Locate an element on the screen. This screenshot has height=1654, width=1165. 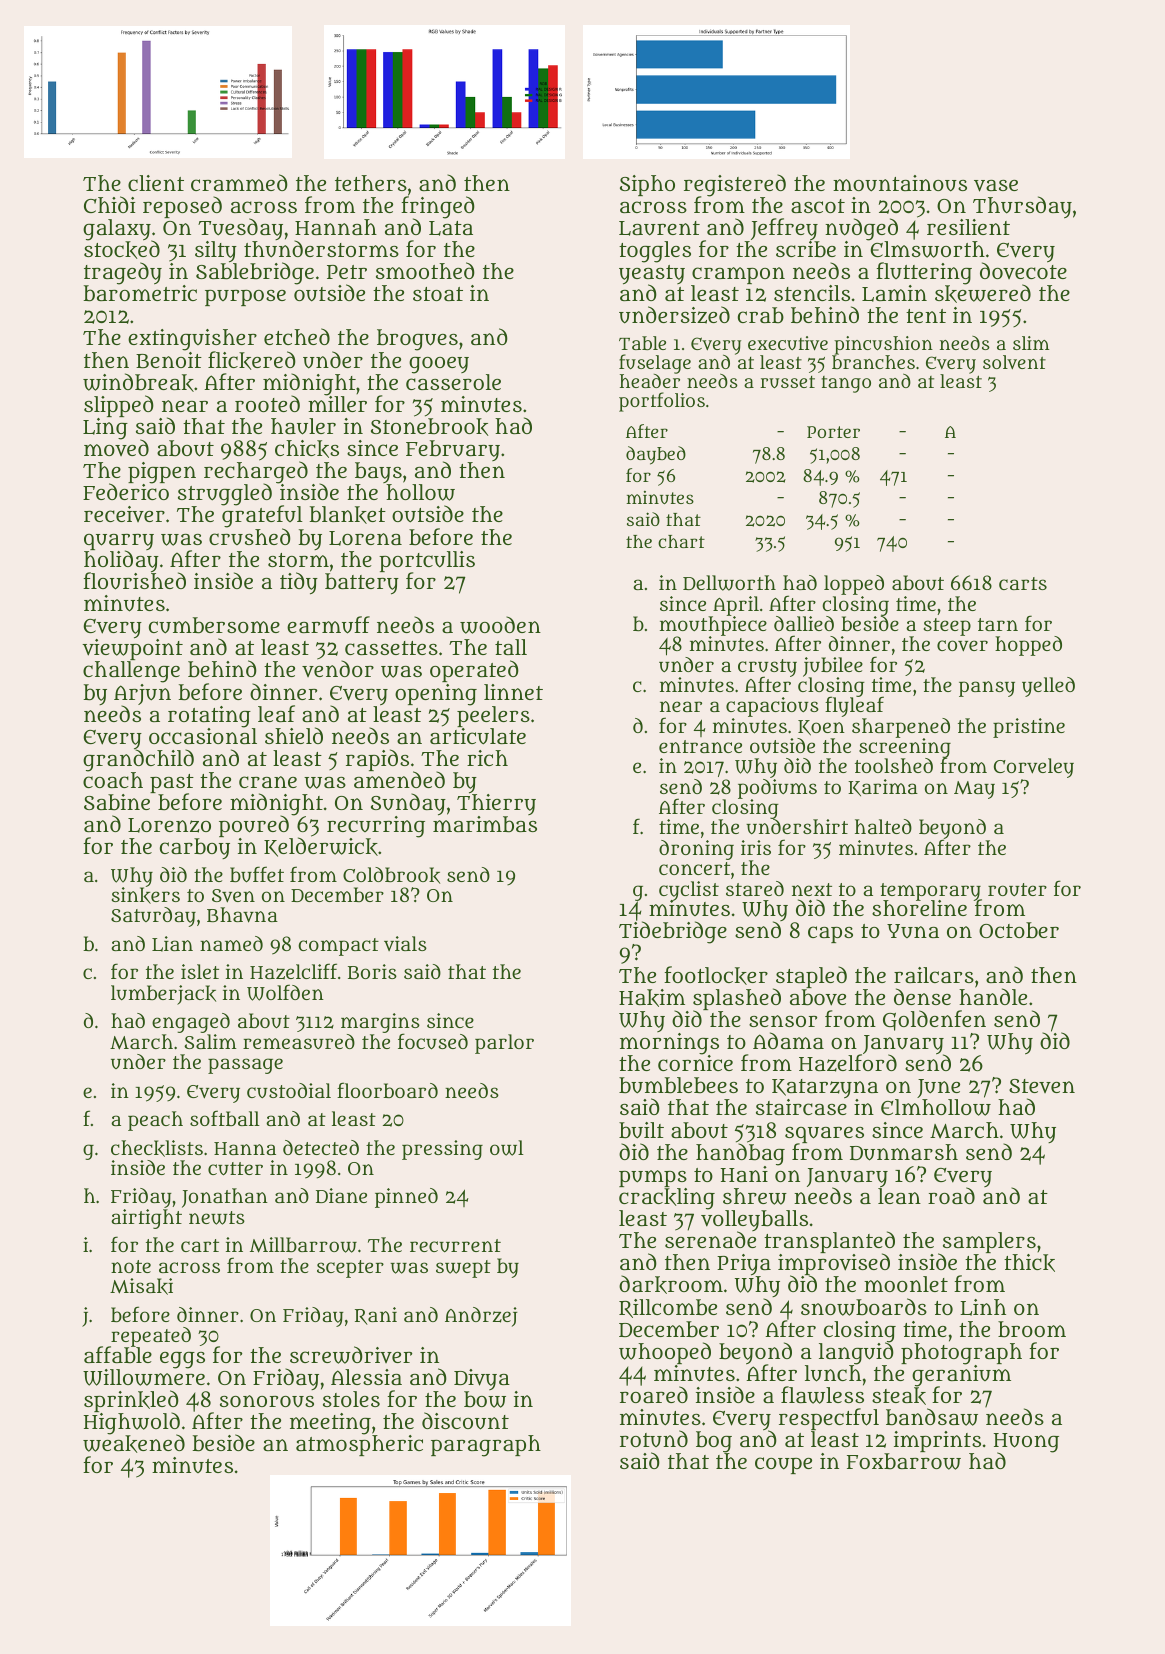
screwdriver is located at coordinates (351, 1355).
